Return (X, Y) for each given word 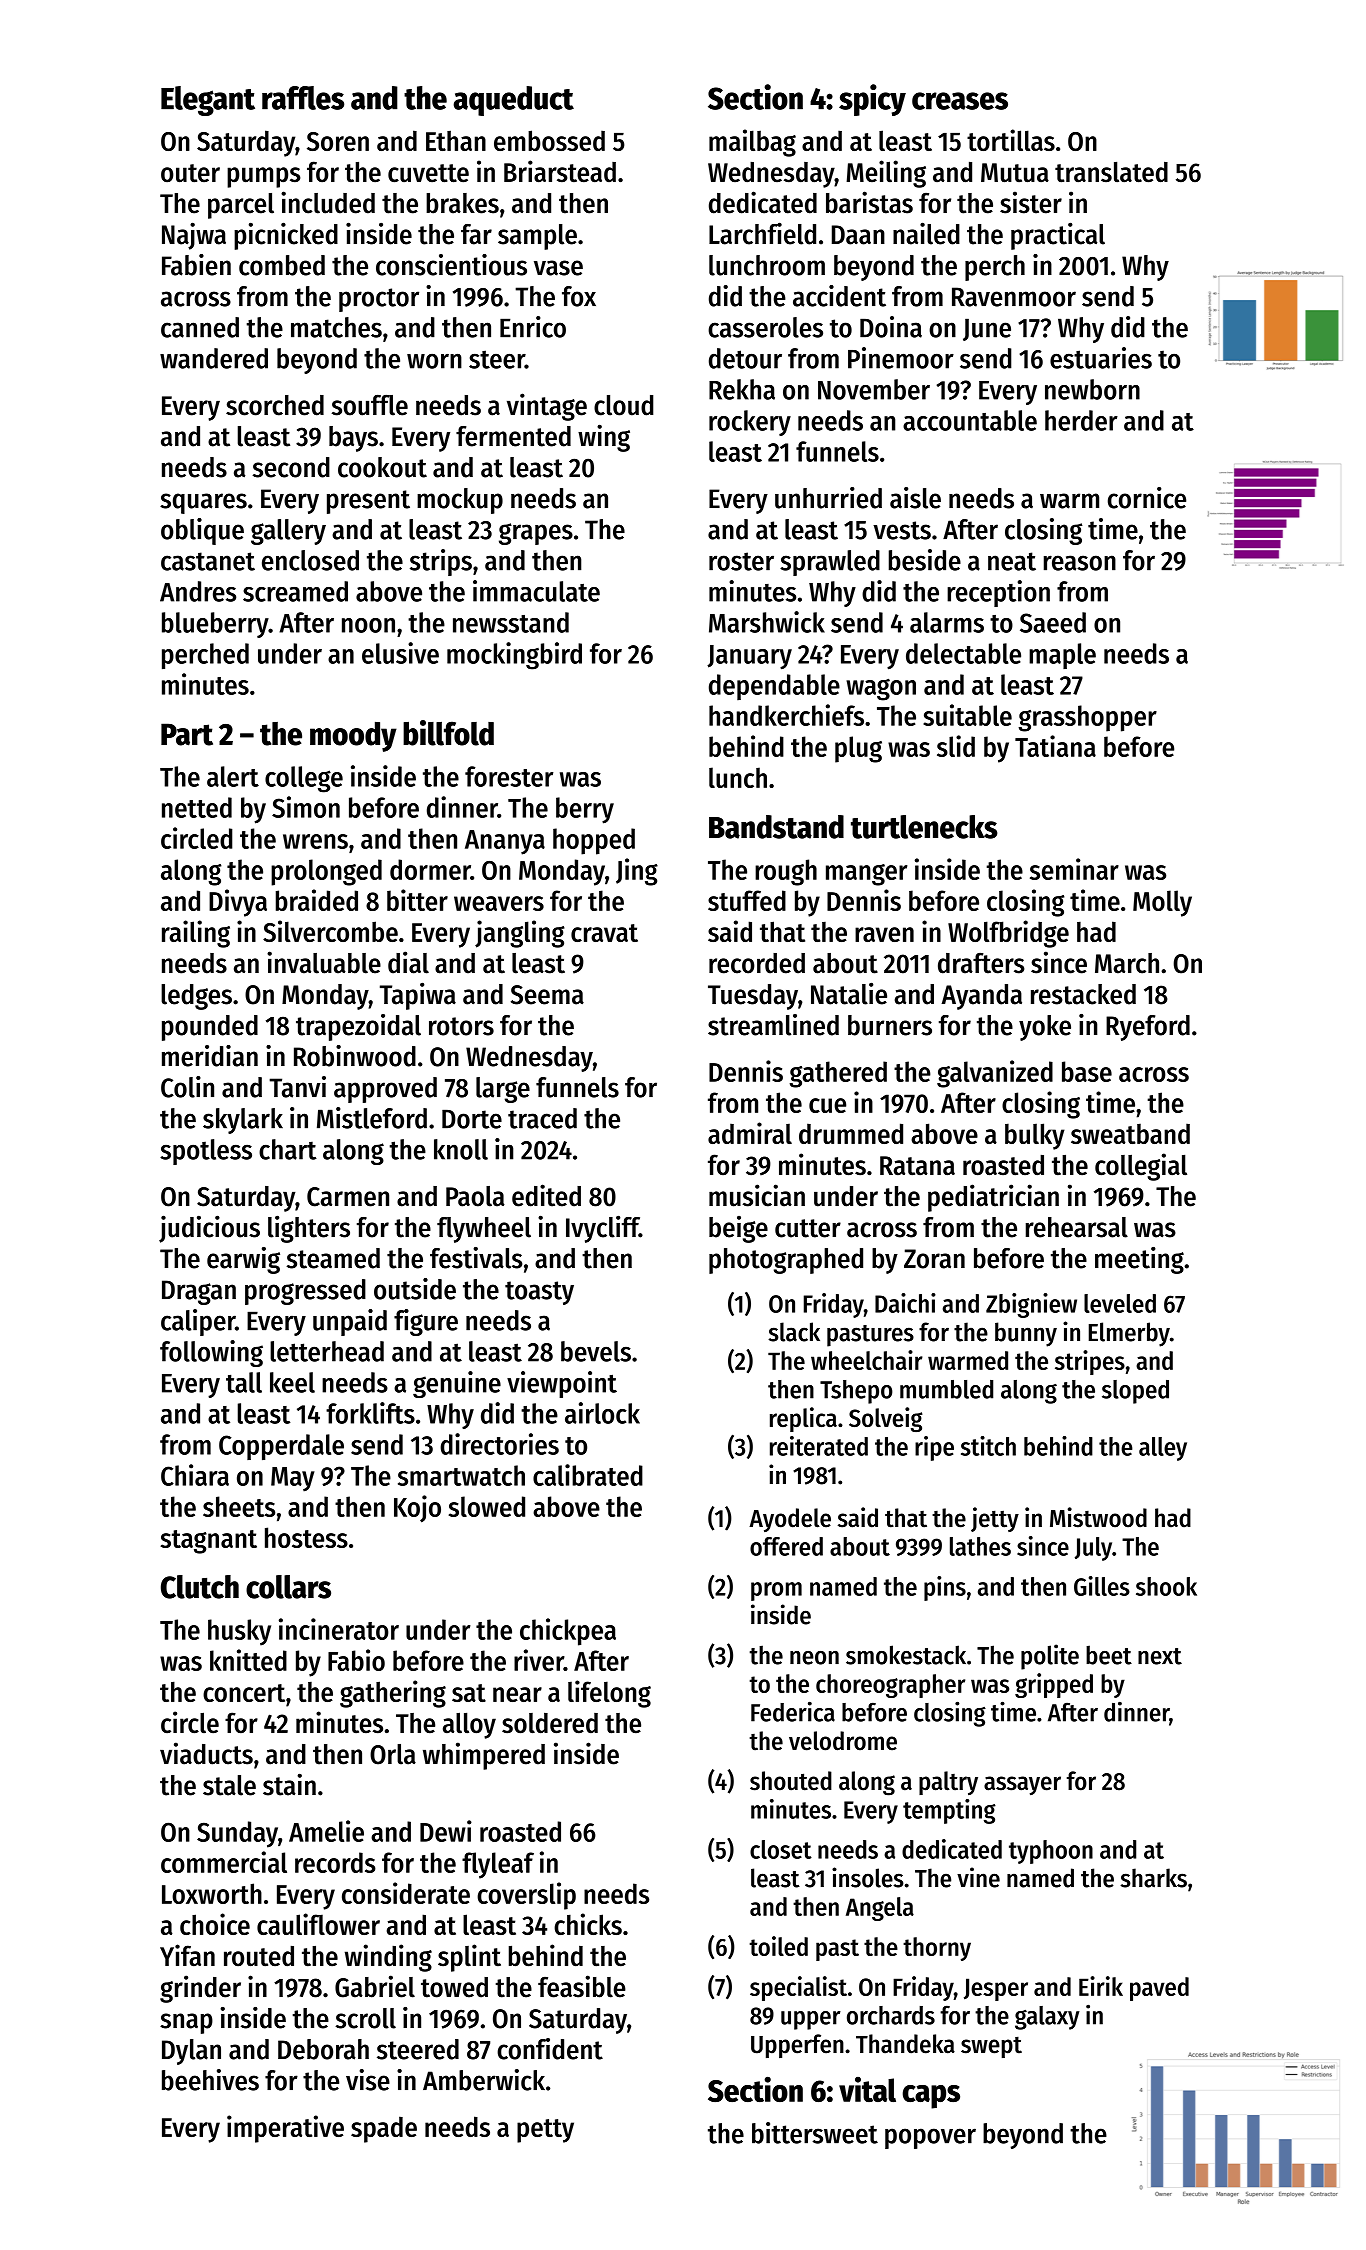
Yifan (187, 1955)
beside (925, 560)
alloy (469, 1725)
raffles (303, 98)
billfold (448, 733)
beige (738, 1229)
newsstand (511, 622)
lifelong (609, 1694)
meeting (1139, 1260)
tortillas (1011, 140)
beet (1109, 1655)
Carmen (348, 1197)
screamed (295, 591)
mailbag (752, 143)
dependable (774, 687)
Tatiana (1055, 746)
